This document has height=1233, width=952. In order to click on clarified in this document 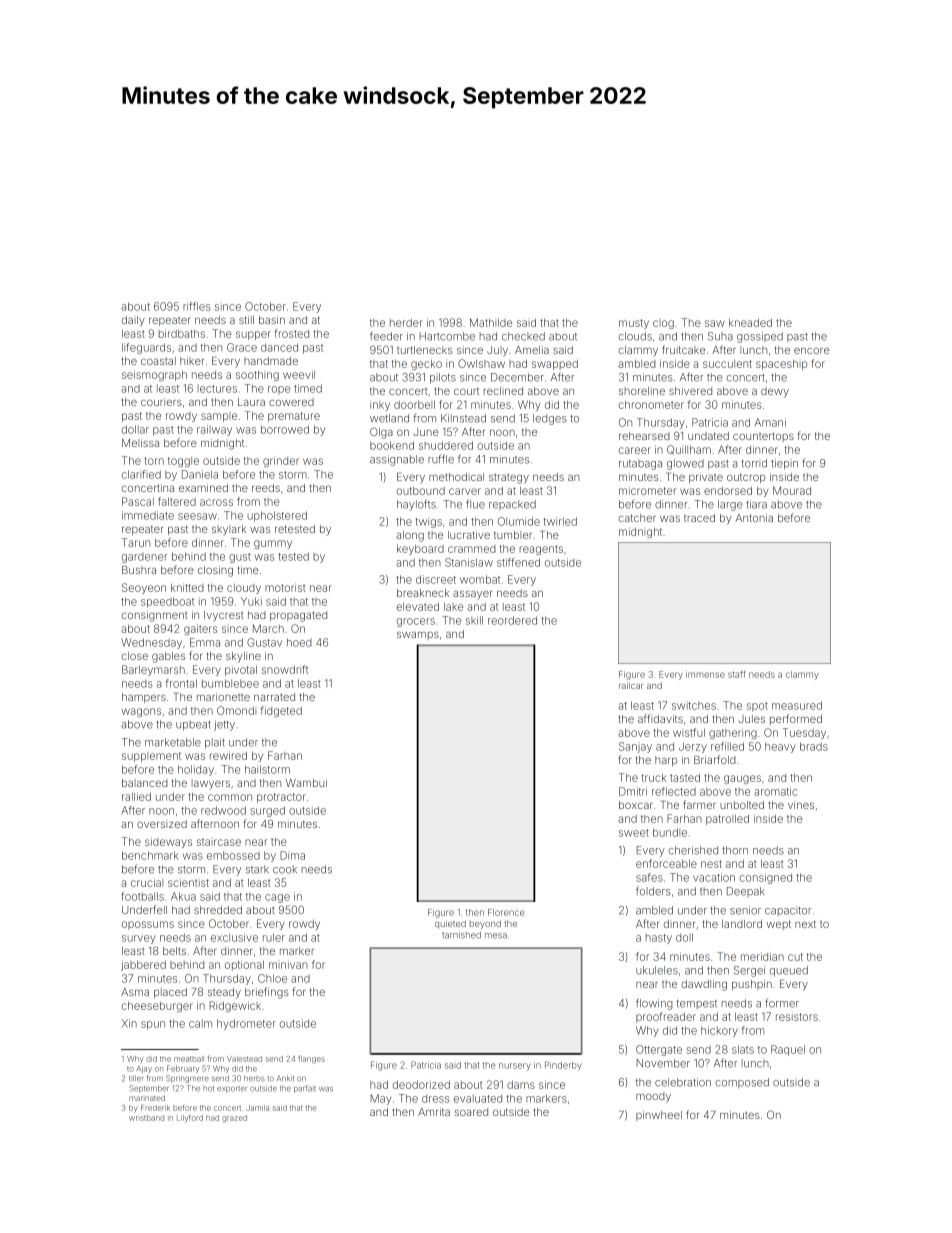, I will do `click(141, 474)`.
